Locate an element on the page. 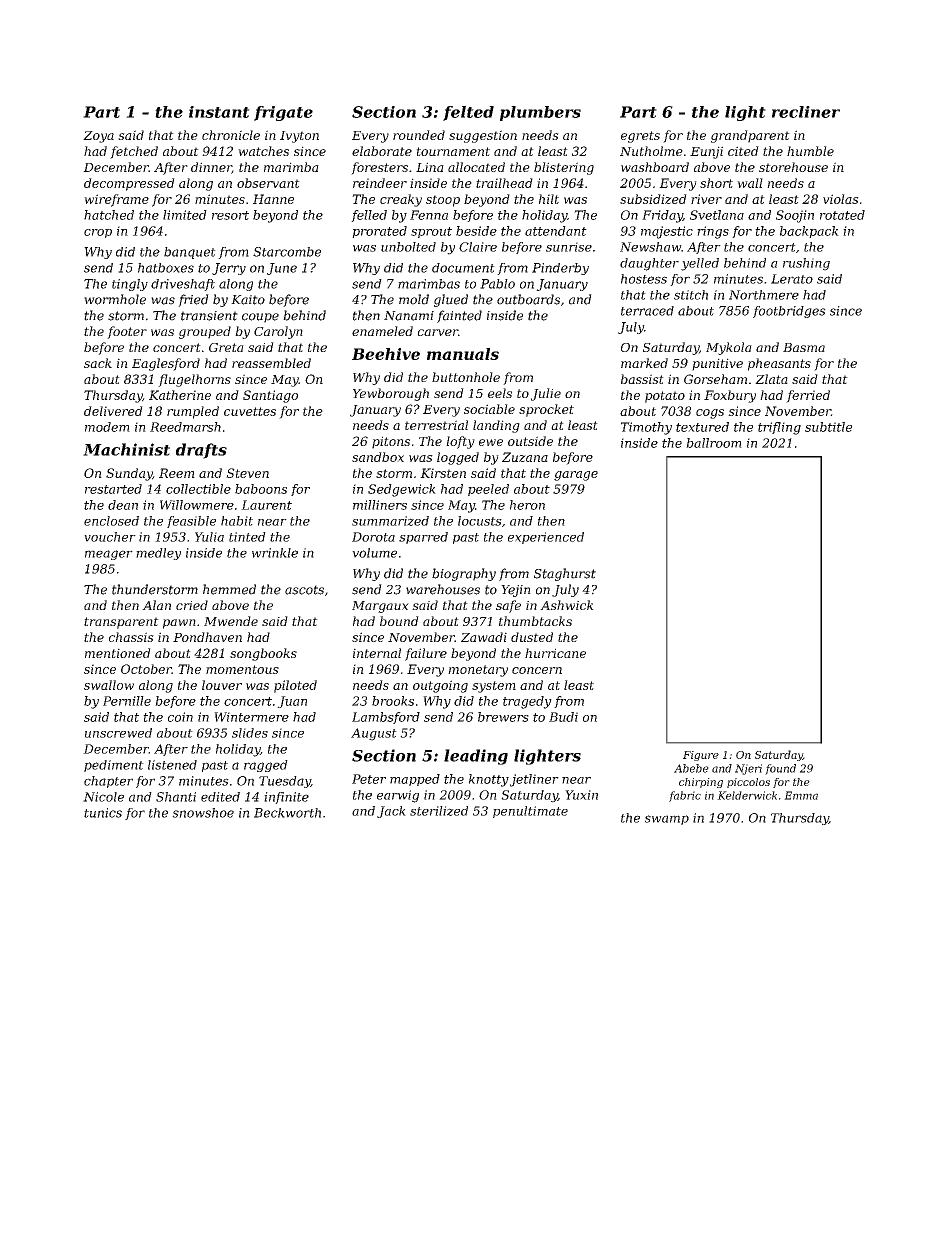  enameled is located at coordinates (382, 331).
